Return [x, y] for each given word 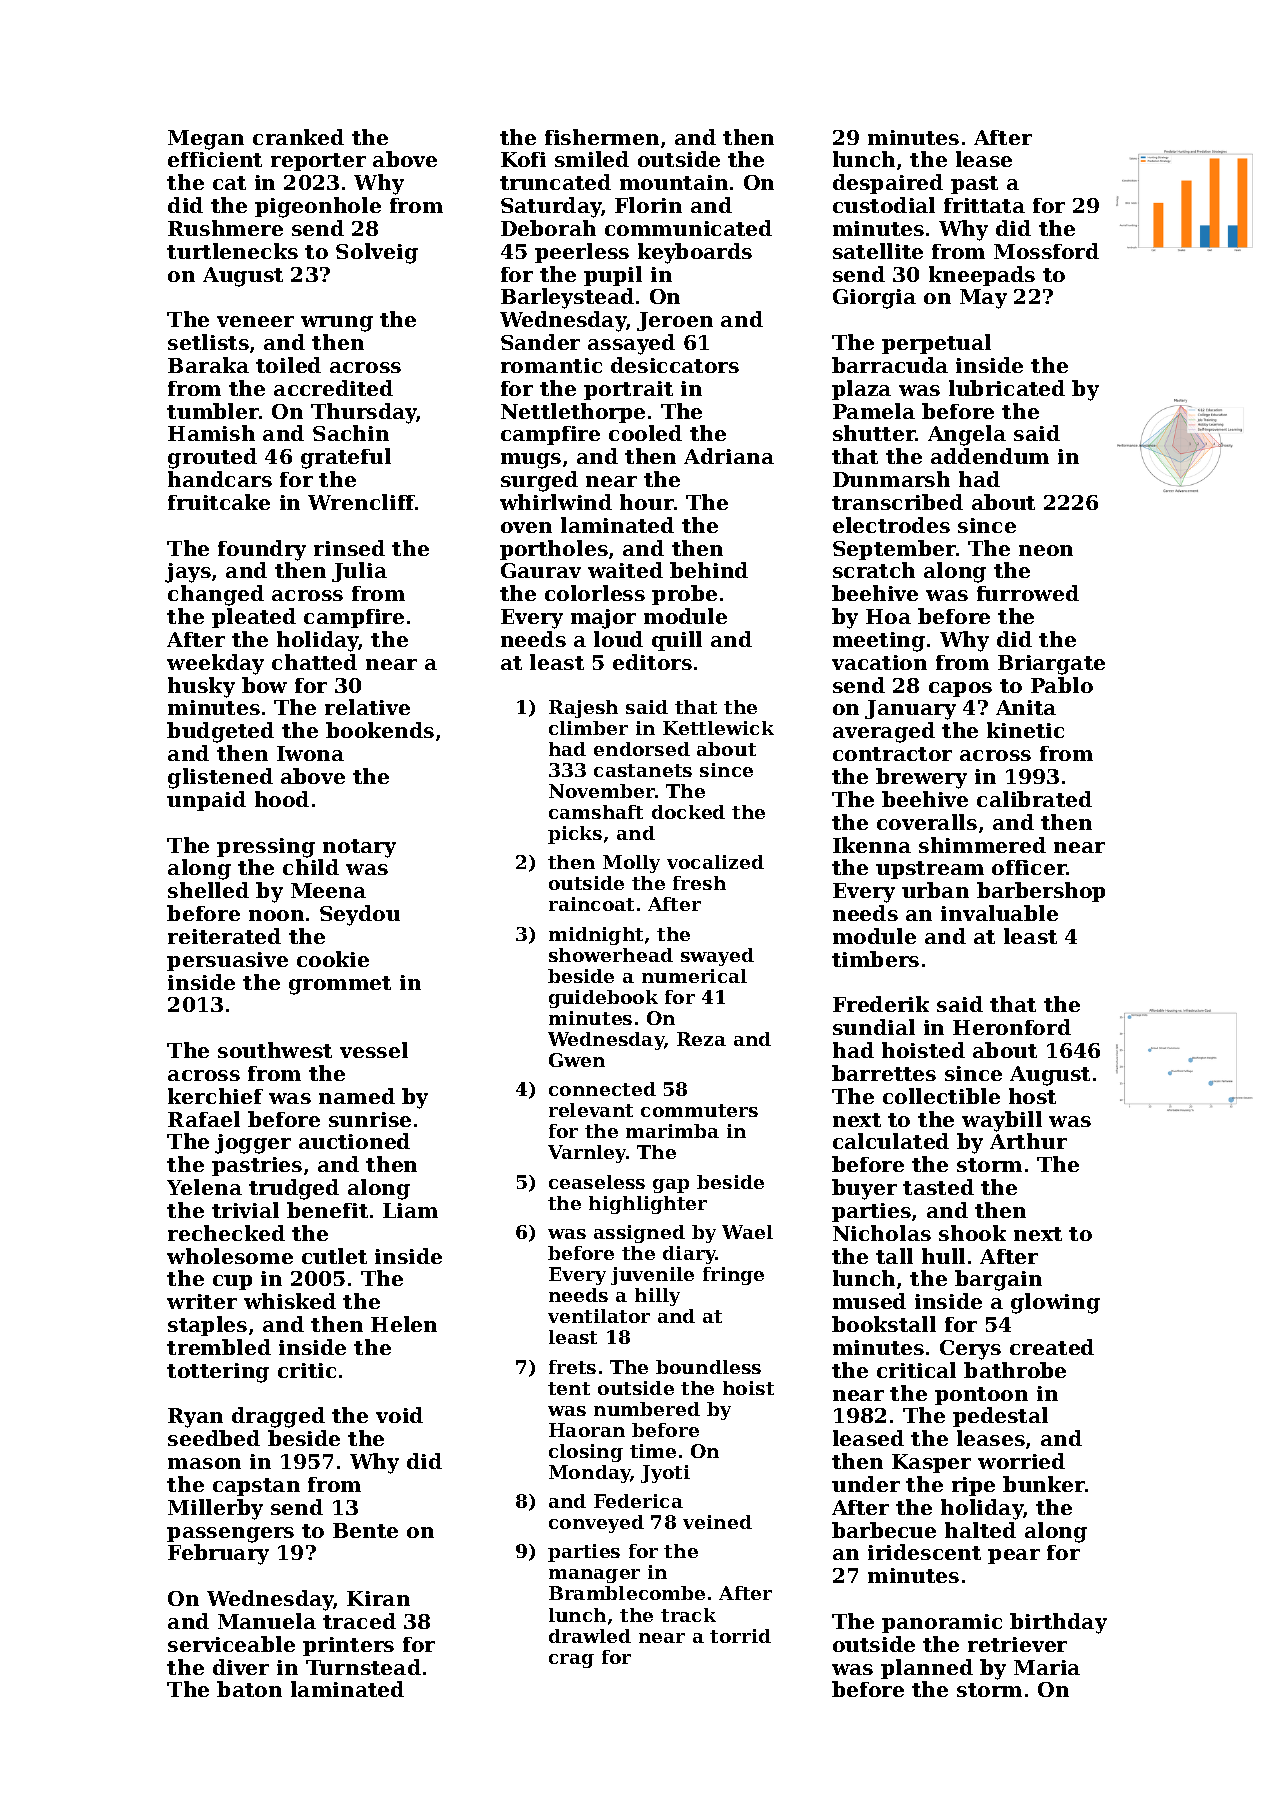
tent [569, 1388]
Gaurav [541, 570]
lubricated [1007, 388]
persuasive [227, 961]
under [866, 1484]
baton [249, 1689]
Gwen [577, 1060]
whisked [290, 1301]
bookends [380, 730]
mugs [531, 461]
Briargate [1051, 665]
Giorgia [874, 299]
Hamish [211, 433]
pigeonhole [318, 207]
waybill [1002, 1121]
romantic [551, 365]
